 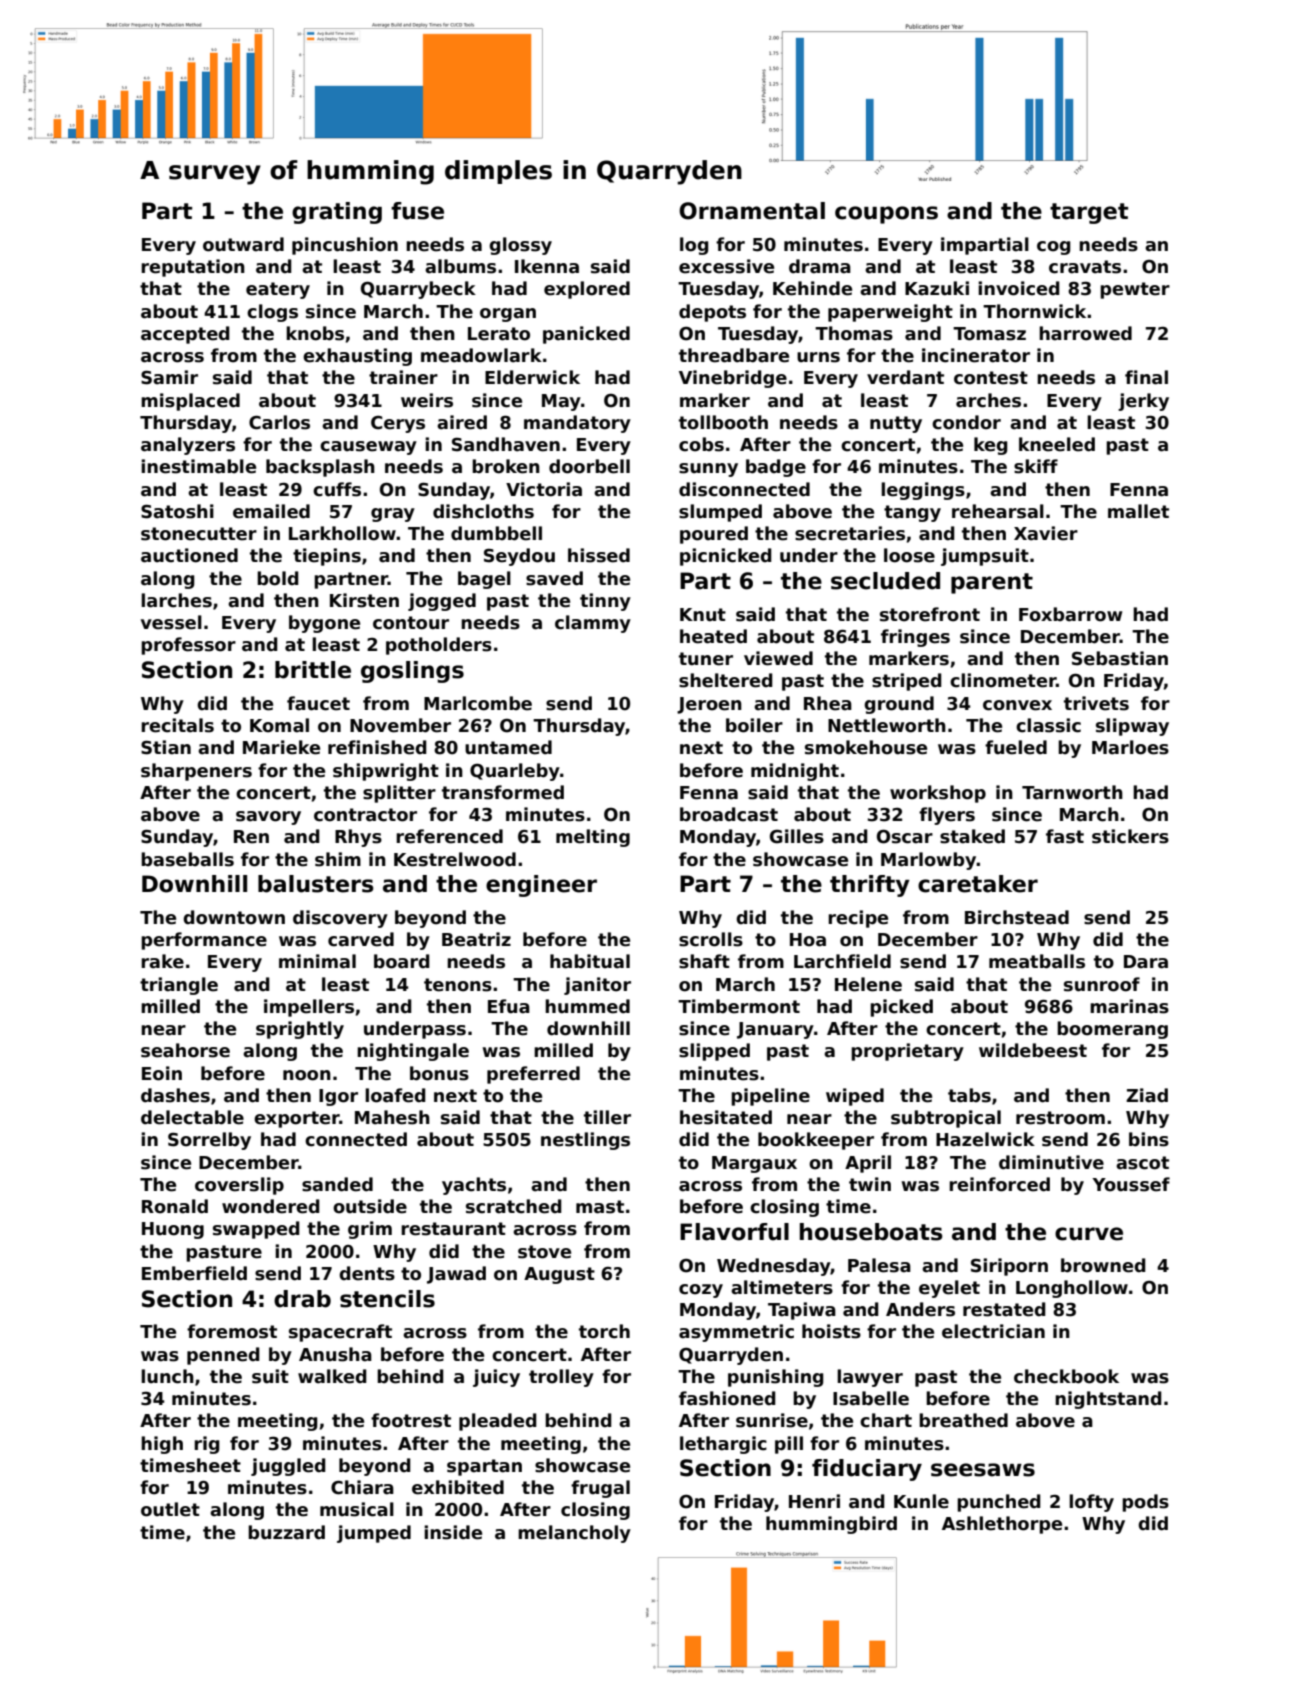 What do you see at coordinates (398, 424) in the page?
I see `Cerys` at bounding box center [398, 424].
